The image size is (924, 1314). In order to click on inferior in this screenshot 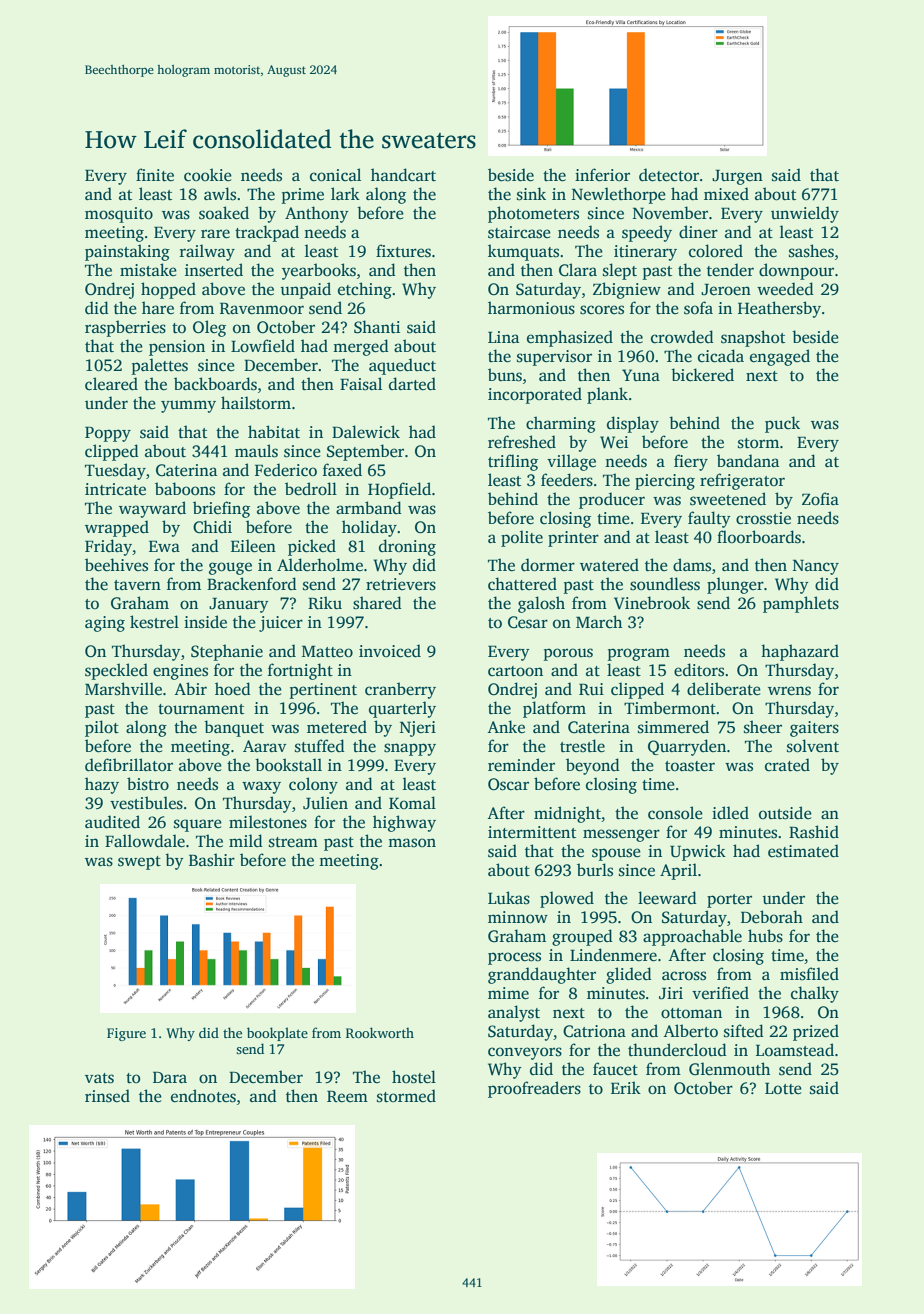, I will do `click(602, 175)`.
